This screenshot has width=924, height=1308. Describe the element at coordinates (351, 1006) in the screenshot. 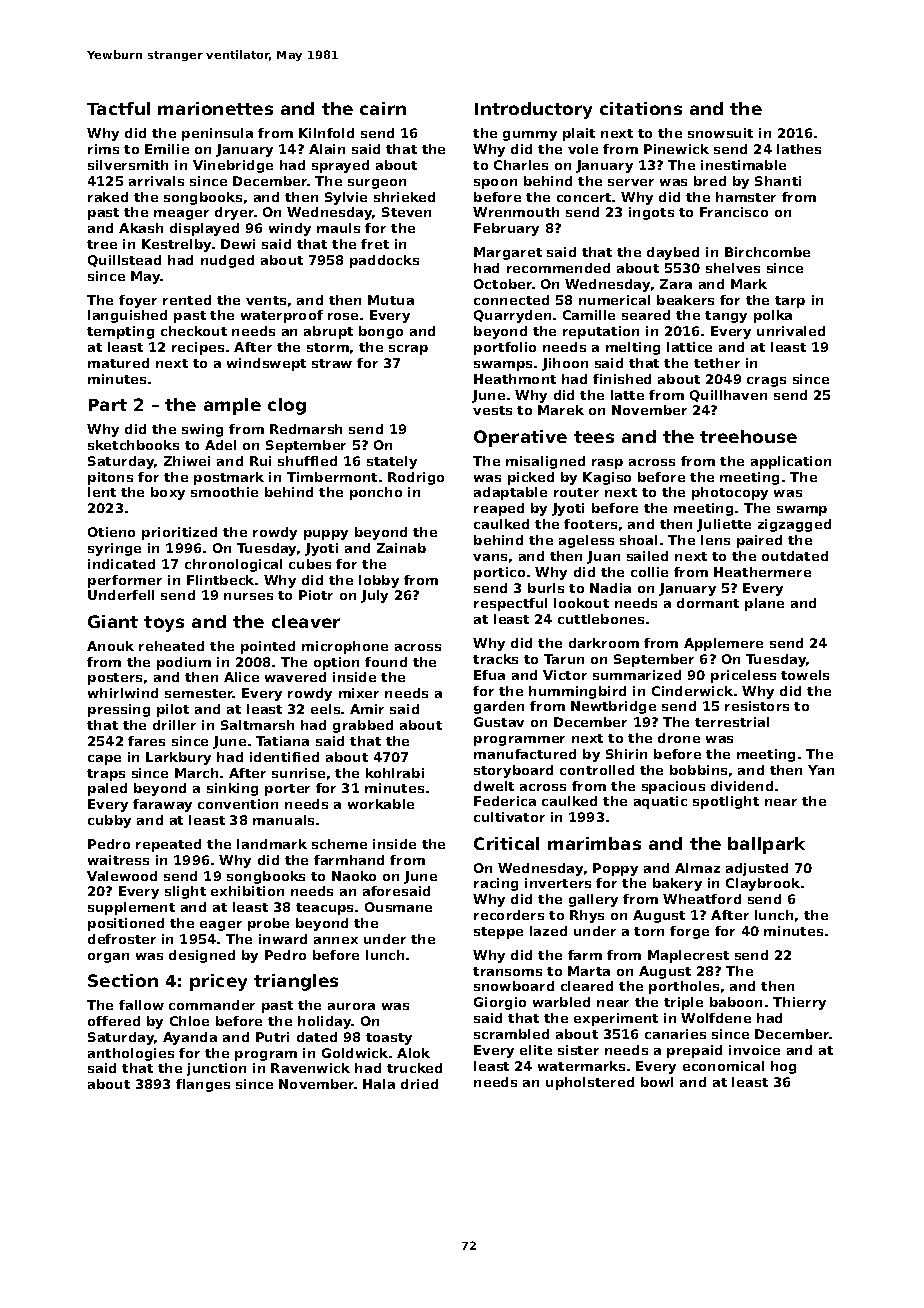

I see `aurora` at that location.
